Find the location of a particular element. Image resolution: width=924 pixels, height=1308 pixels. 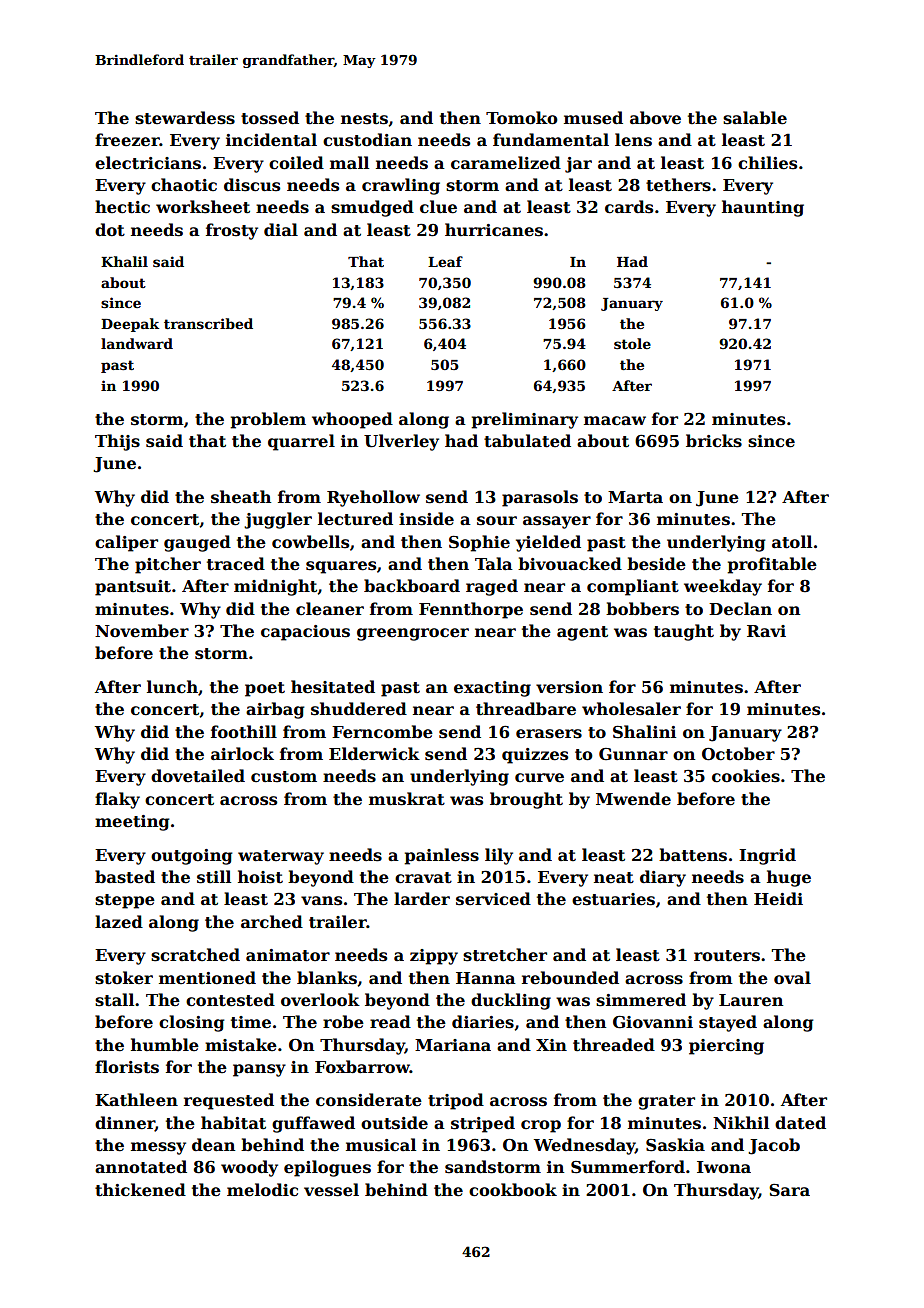

Sara is located at coordinates (789, 1190).
